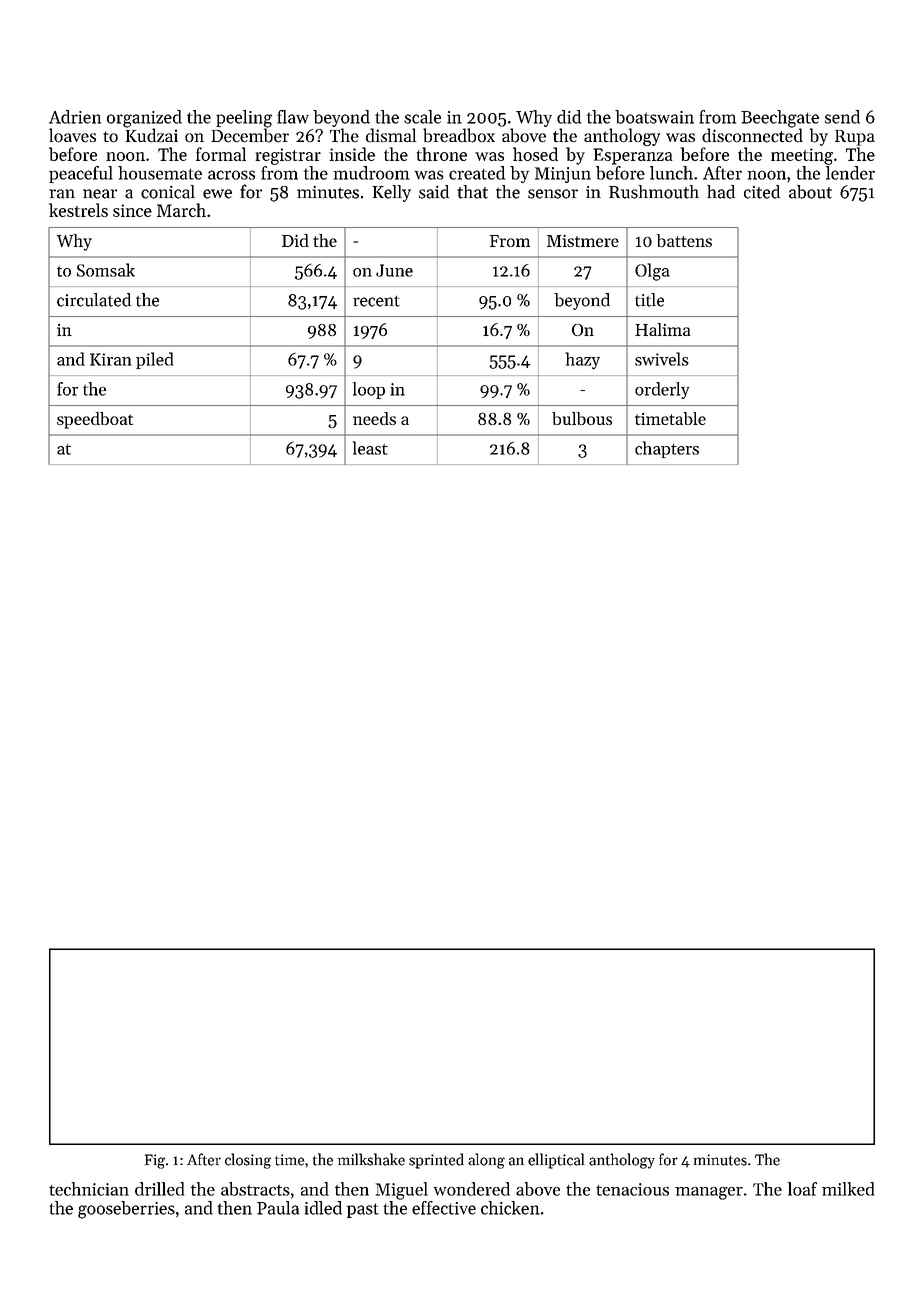  What do you see at coordinates (422, 117) in the screenshot?
I see `scale` at bounding box center [422, 117].
